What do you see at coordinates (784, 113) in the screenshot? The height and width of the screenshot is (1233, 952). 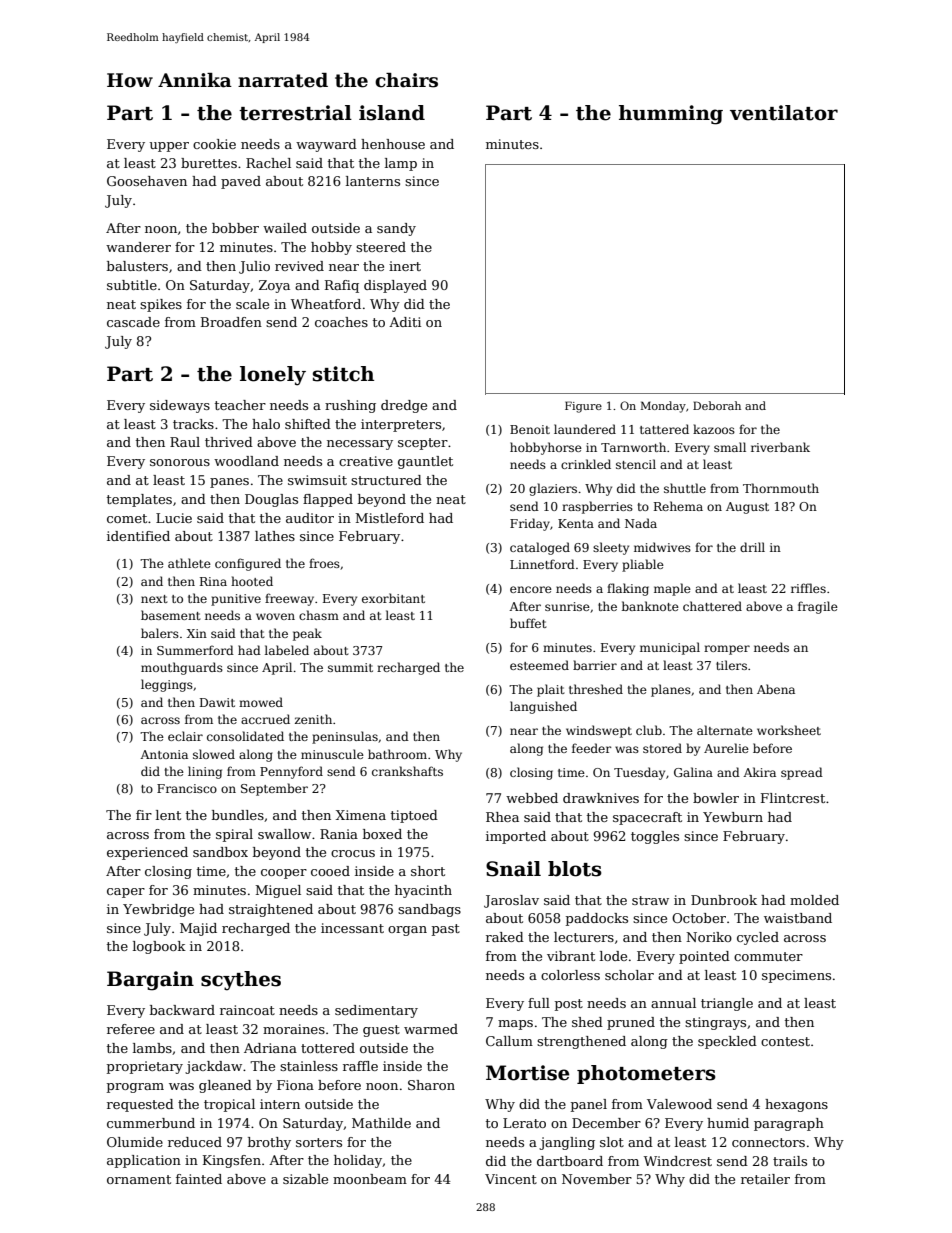 I see `ventilator` at bounding box center [784, 113].
